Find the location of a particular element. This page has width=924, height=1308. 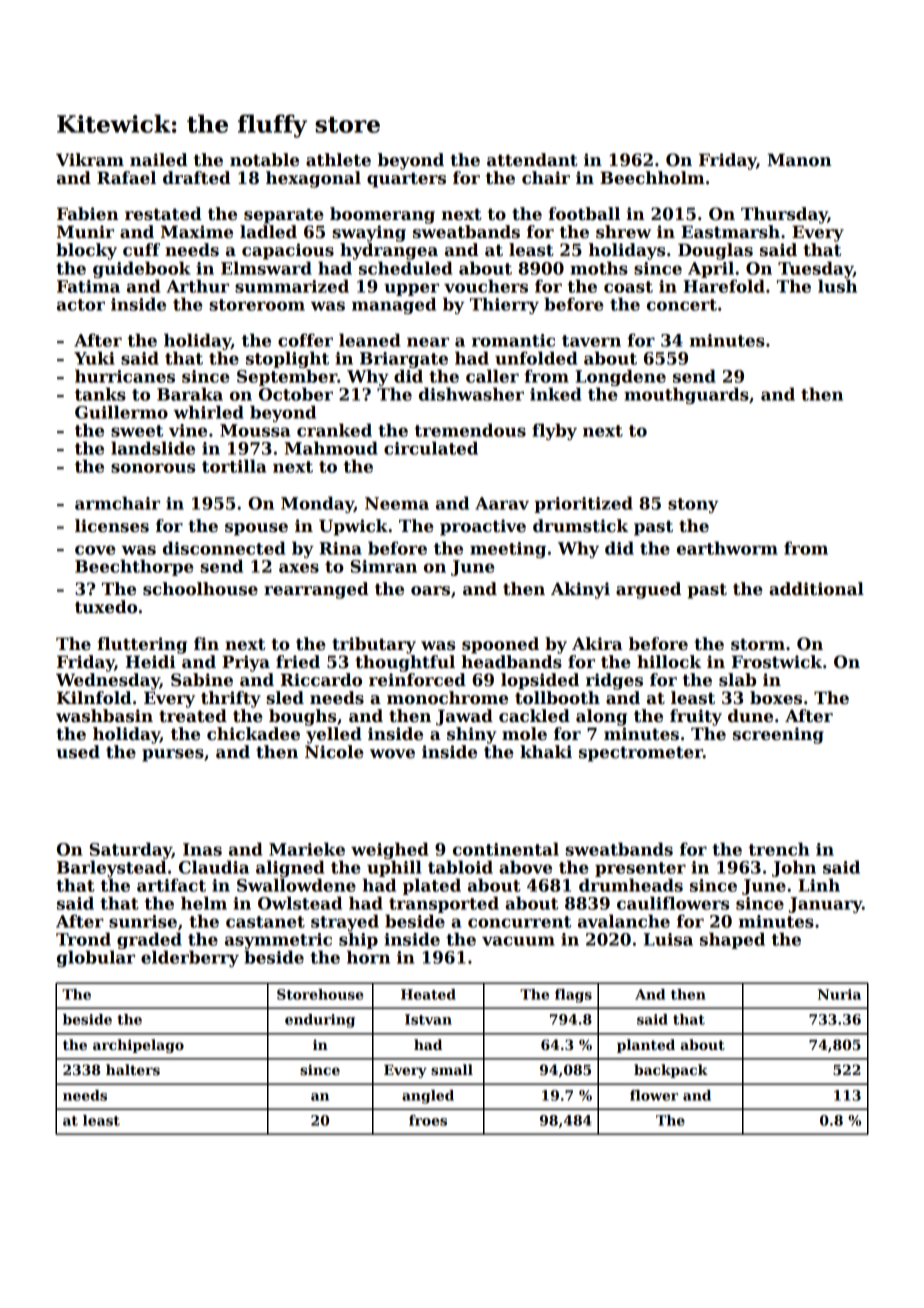

small is located at coordinates (452, 1069).
